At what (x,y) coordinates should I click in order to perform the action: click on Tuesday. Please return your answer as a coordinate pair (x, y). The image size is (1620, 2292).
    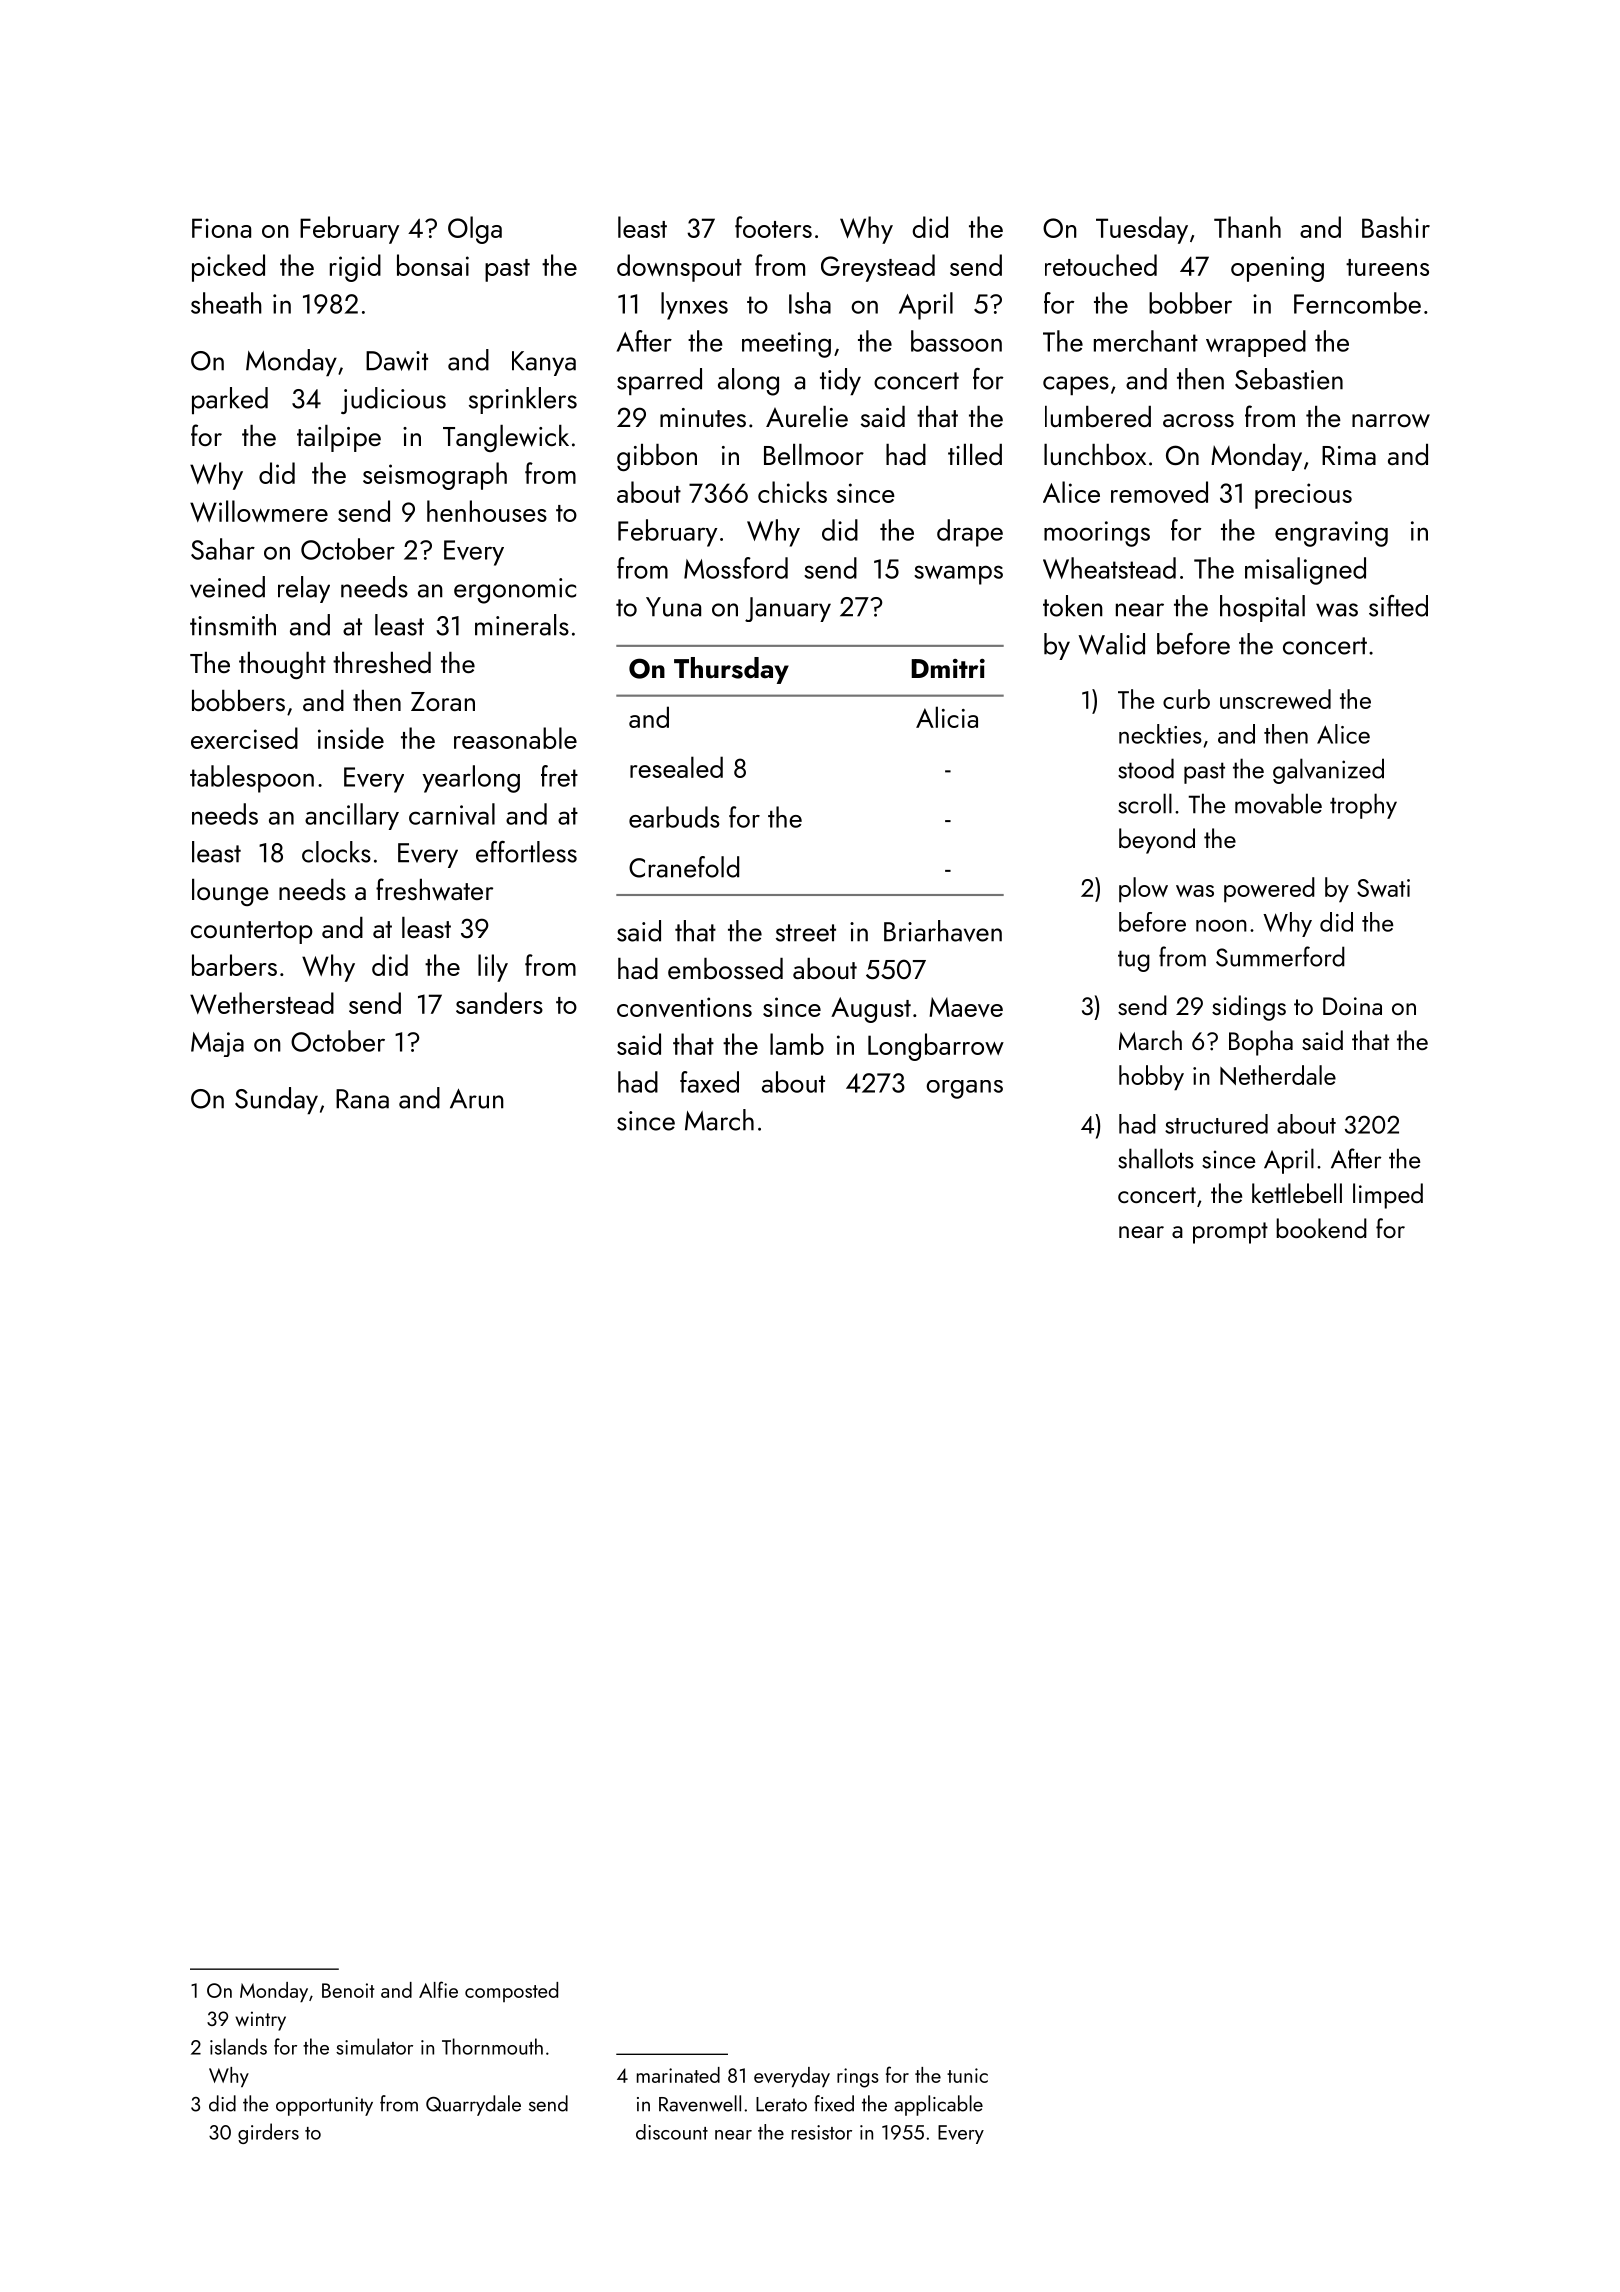
    Looking at the image, I should click on (1142, 230).
